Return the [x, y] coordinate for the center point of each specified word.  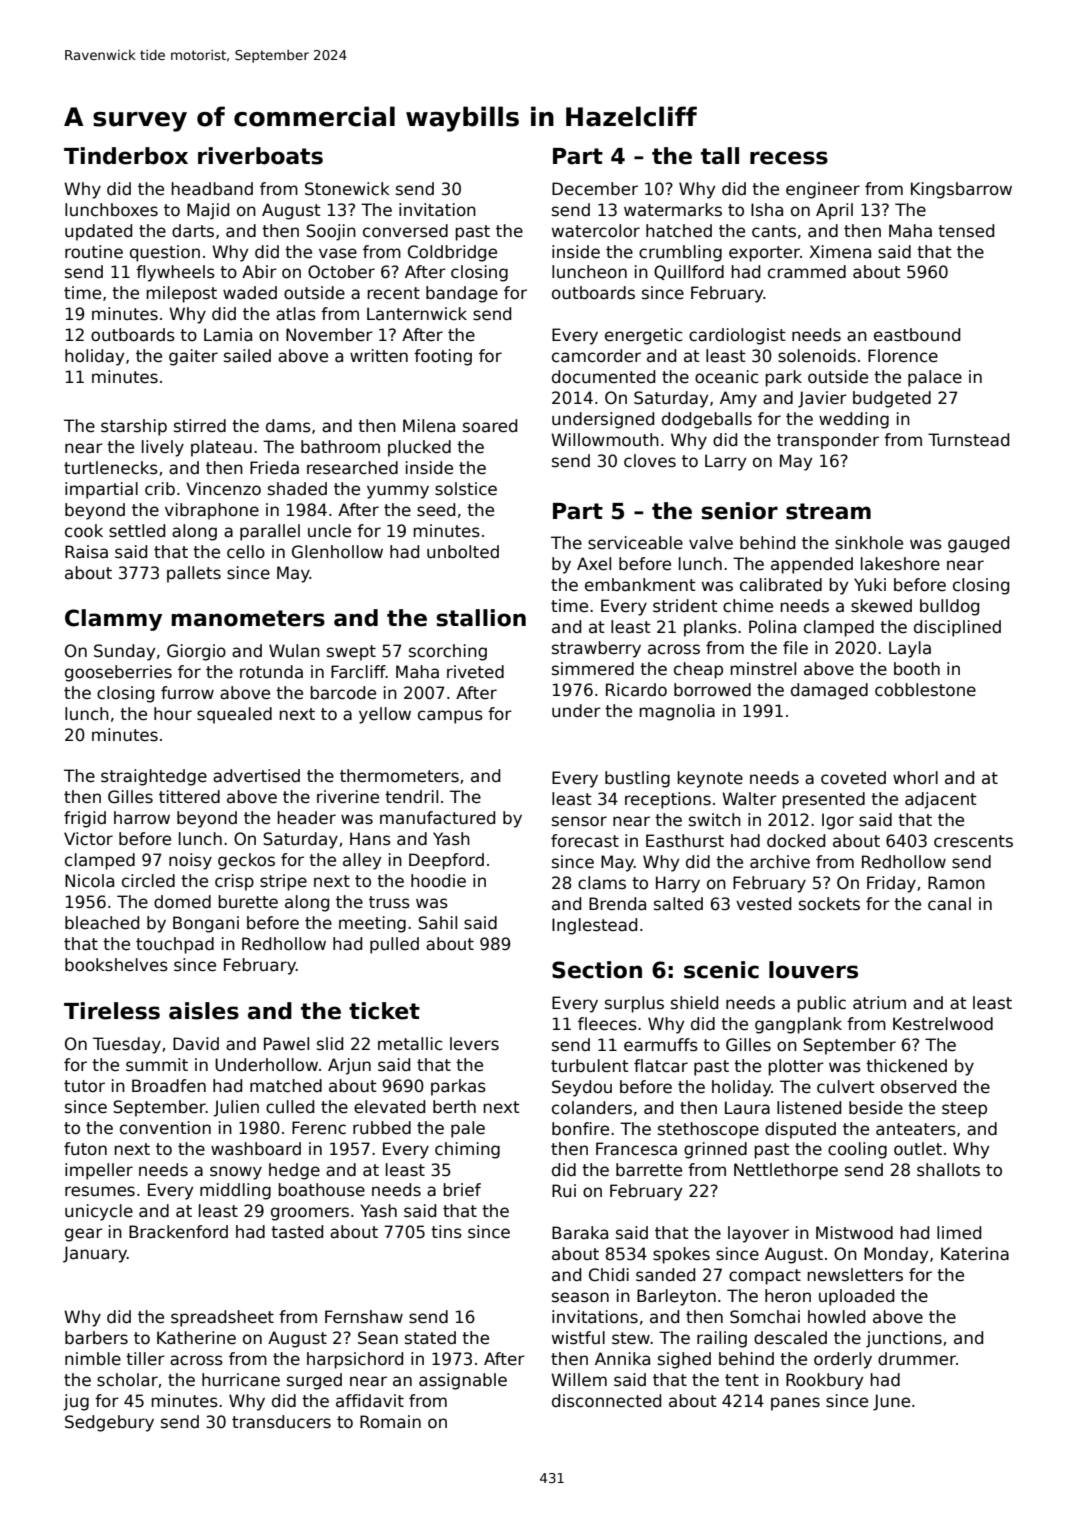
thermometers [399, 776]
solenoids [817, 356]
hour [173, 714]
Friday [891, 884]
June [891, 1402]
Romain [390, 1422]
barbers [96, 1338]
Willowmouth [605, 440]
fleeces [607, 1024]
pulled [394, 945]
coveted [853, 778]
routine [94, 252]
